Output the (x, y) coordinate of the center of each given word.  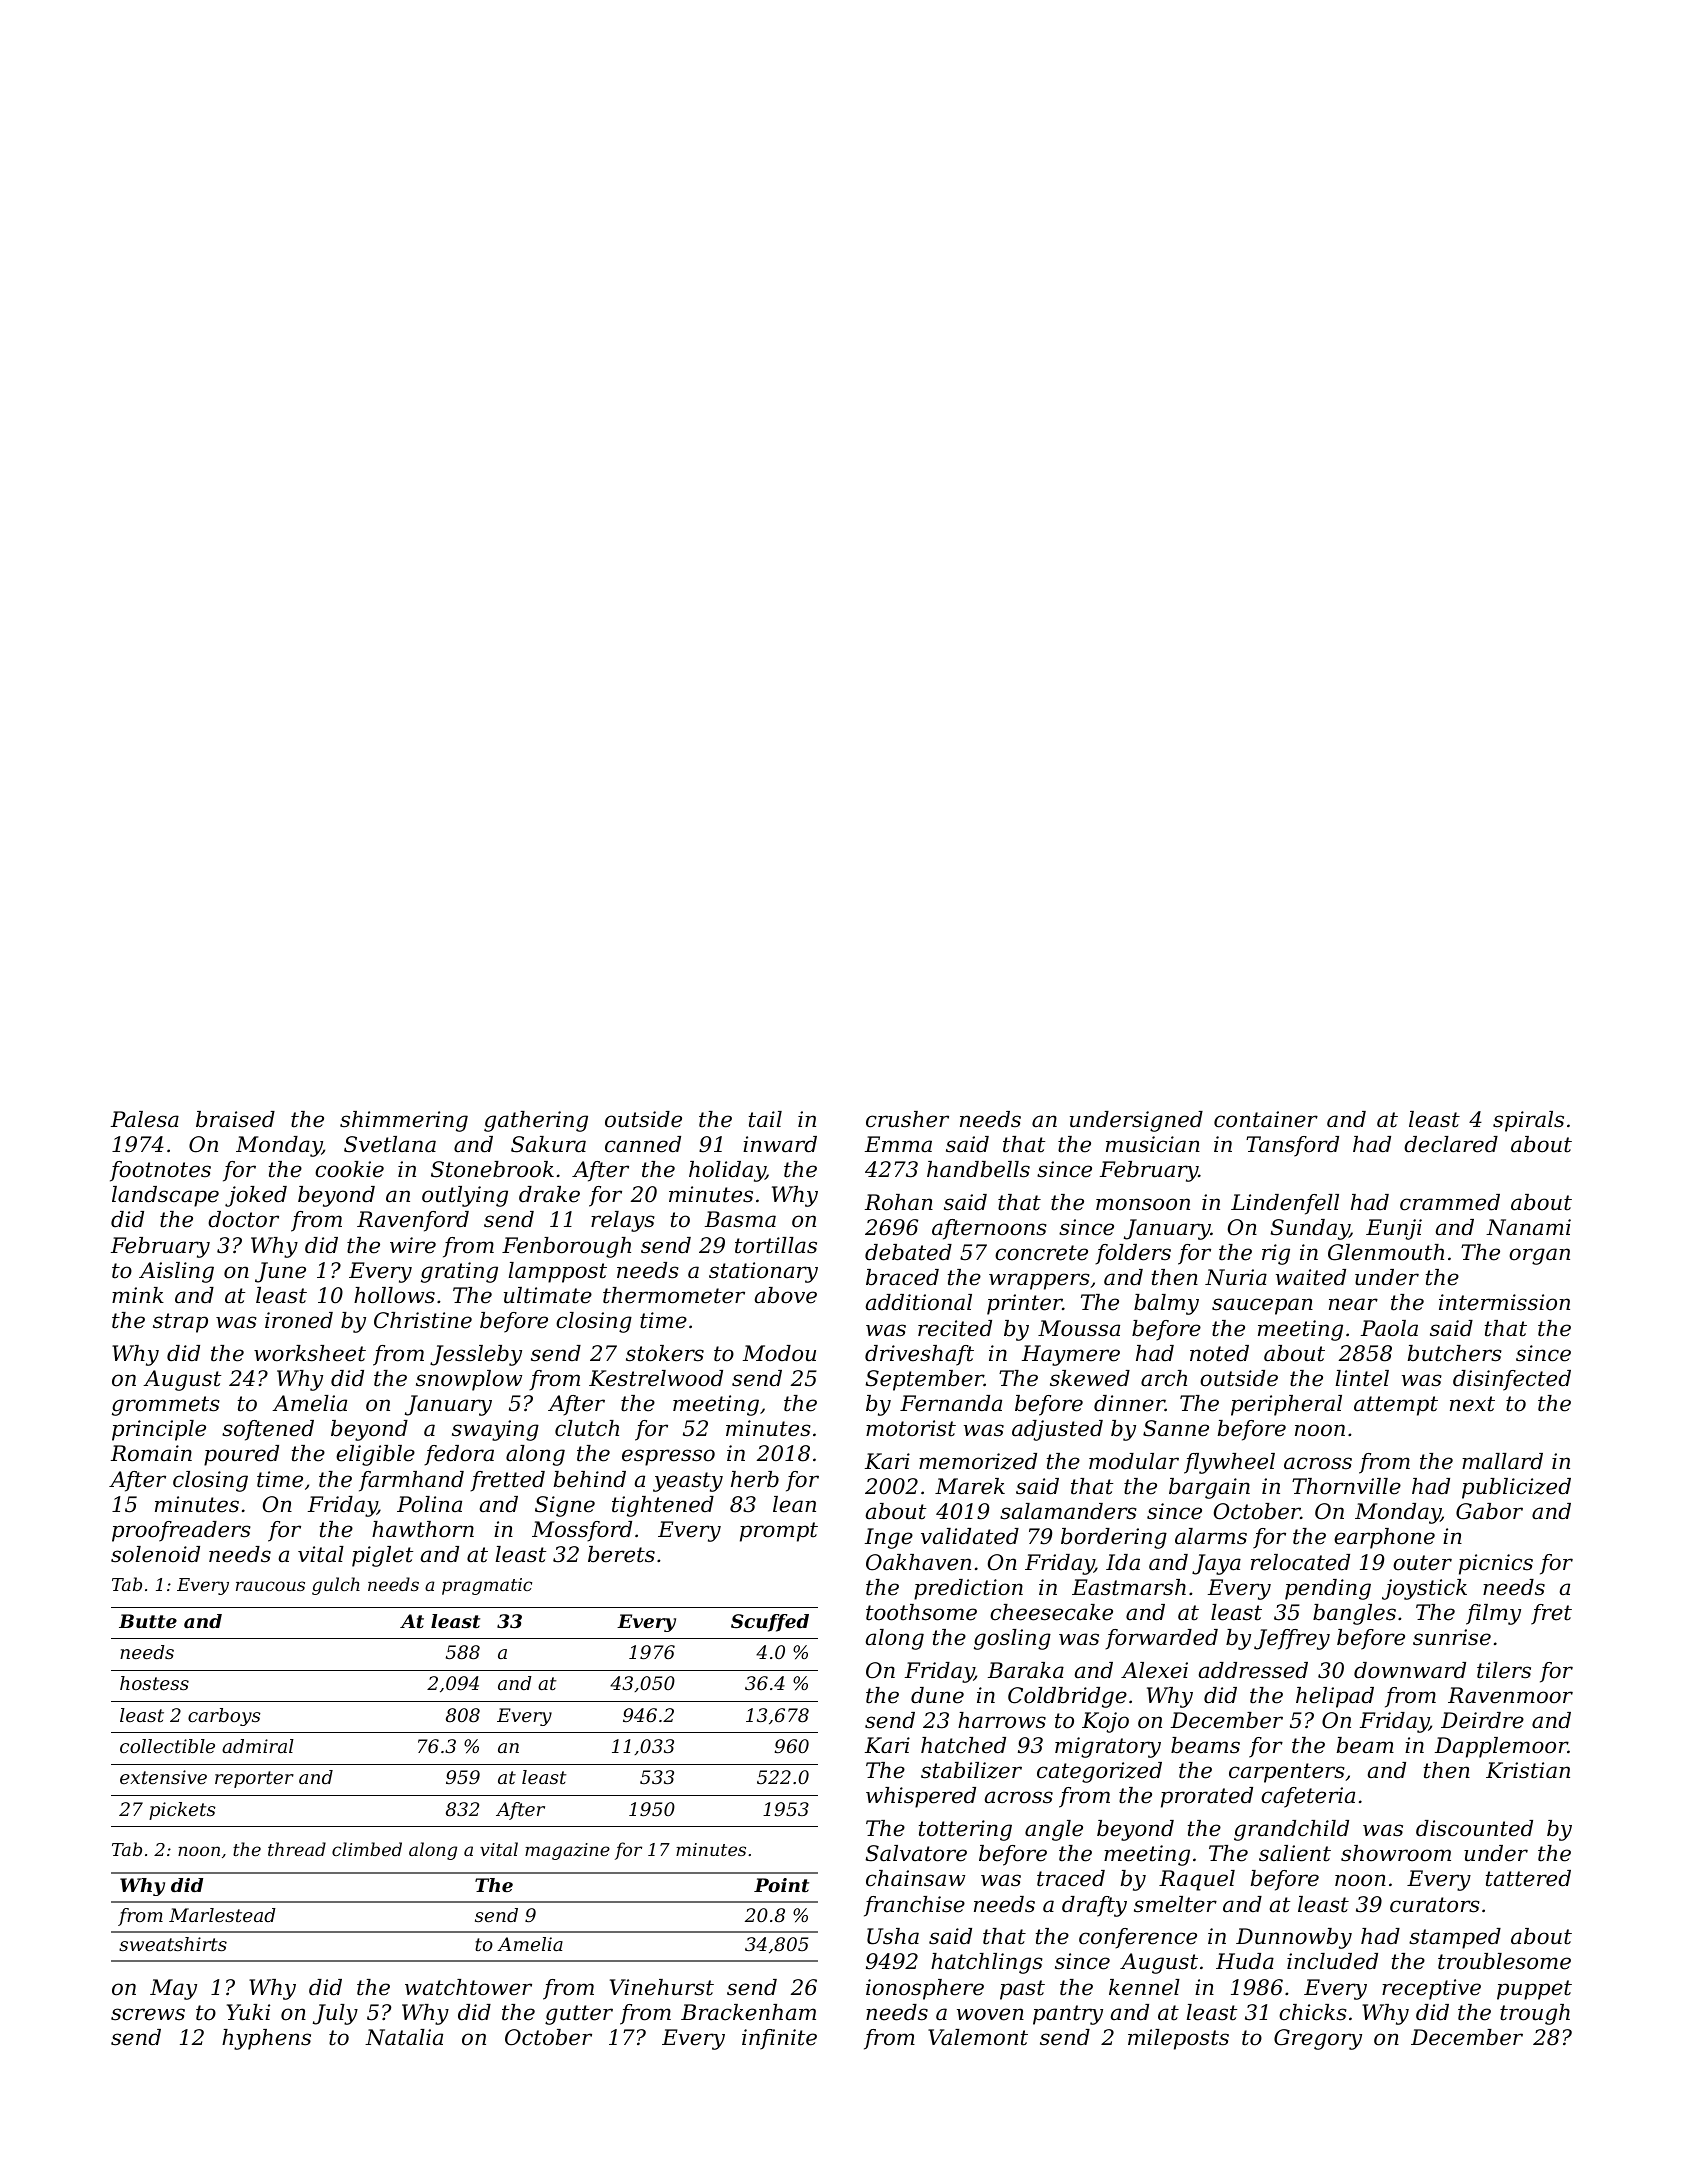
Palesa (145, 1119)
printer (1025, 1304)
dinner (1129, 1403)
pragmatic (487, 1586)
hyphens (266, 2039)
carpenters (1287, 1773)
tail (765, 1119)
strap (180, 1323)
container (1266, 1119)
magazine (567, 1851)
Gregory (1318, 2039)
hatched (963, 1745)
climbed (367, 1849)
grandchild (1291, 1830)
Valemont (978, 2037)
